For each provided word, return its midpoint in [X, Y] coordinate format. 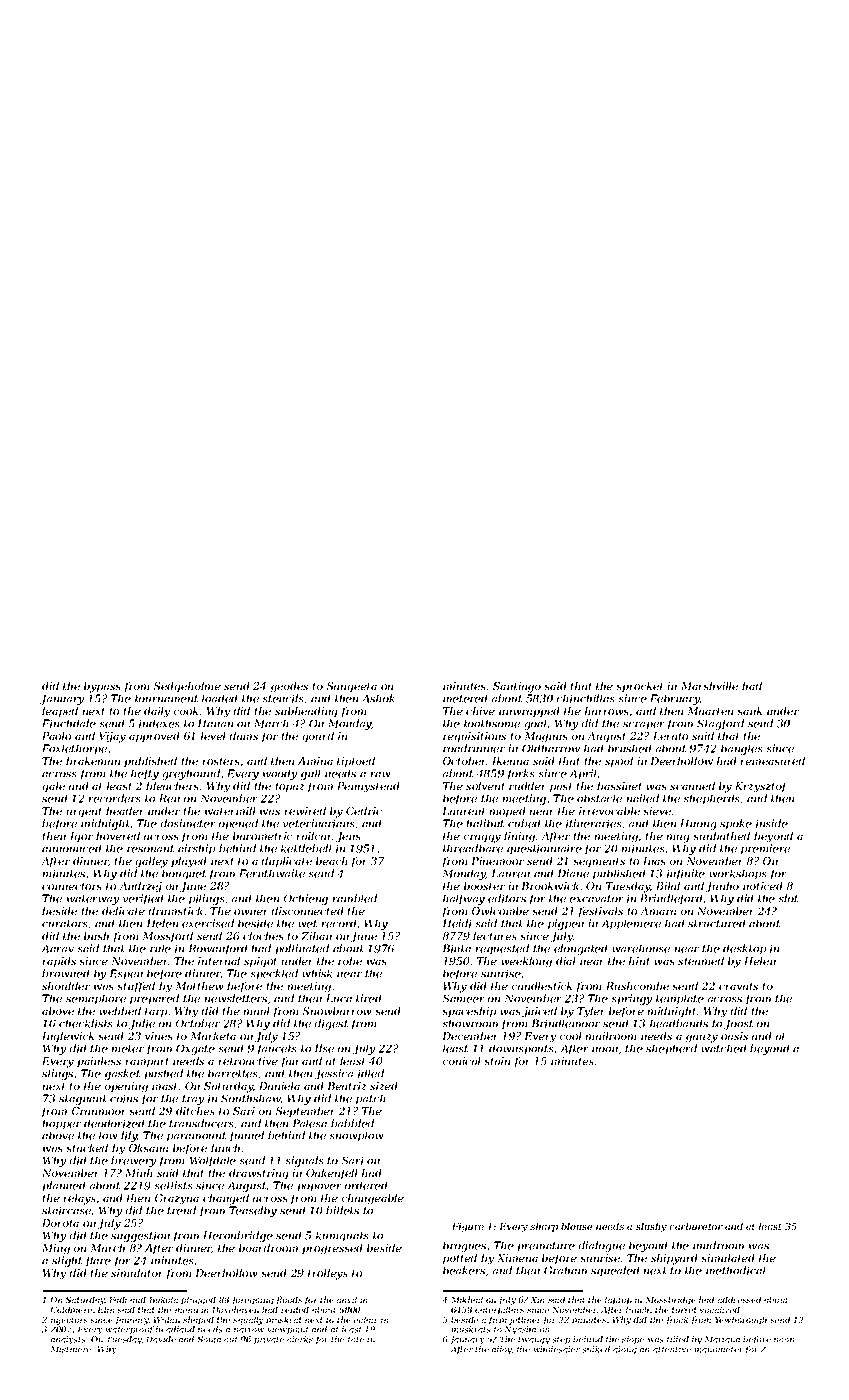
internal [219, 961]
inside [772, 823]
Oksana [148, 1148]
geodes [289, 687]
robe [350, 961]
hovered [118, 836]
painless [99, 1062]
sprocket [640, 687]
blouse [576, 1226]
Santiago [517, 687]
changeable [373, 1199]
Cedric [364, 811]
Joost [738, 1024]
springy [631, 999]
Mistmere [71, 1349]
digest [331, 1024]
